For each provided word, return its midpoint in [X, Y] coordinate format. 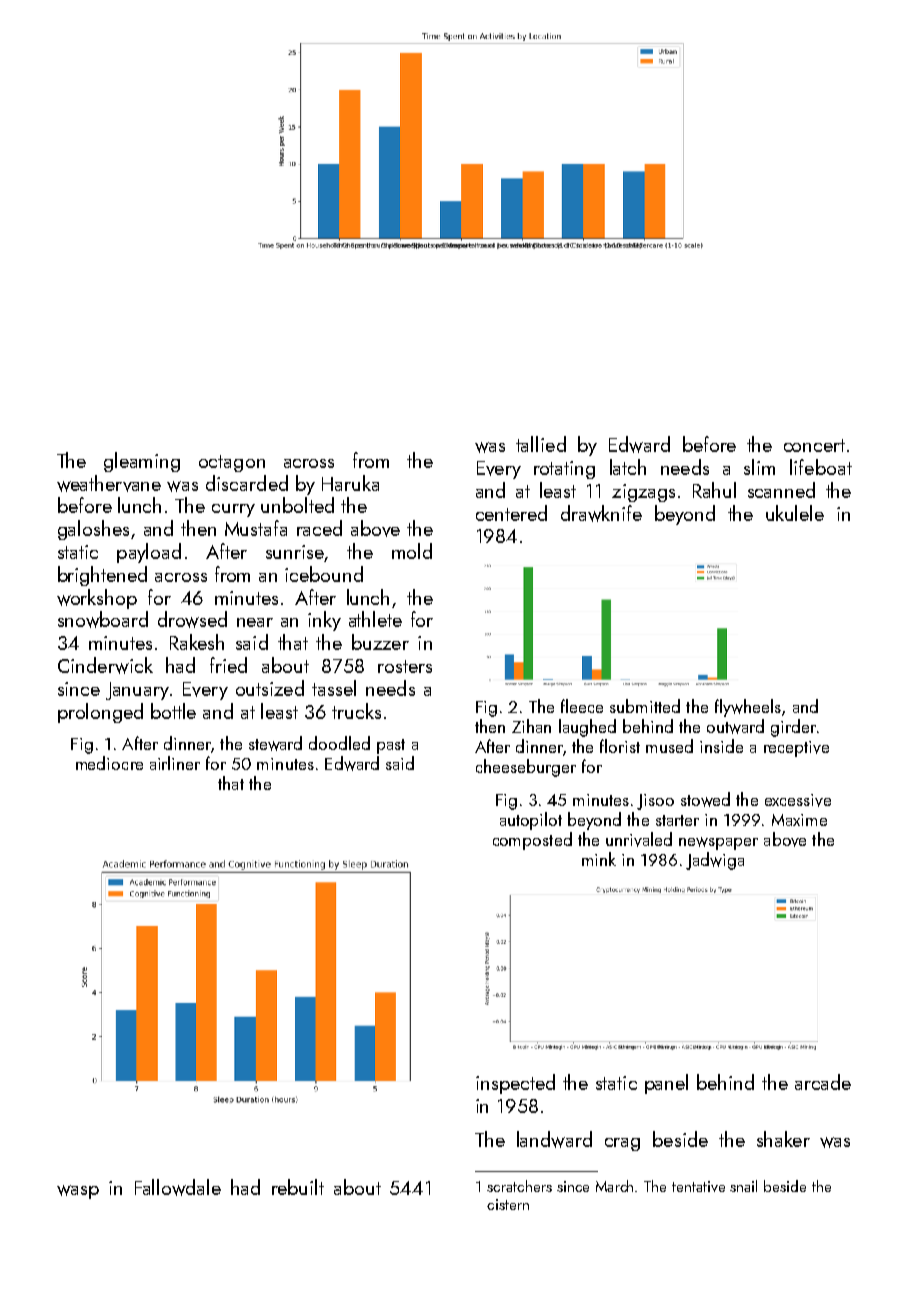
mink [599, 859]
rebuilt [298, 1187]
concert [814, 445]
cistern [508, 1204]
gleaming [142, 462]
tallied [541, 444]
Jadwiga [715, 861]
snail [743, 1186]
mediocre [109, 763]
